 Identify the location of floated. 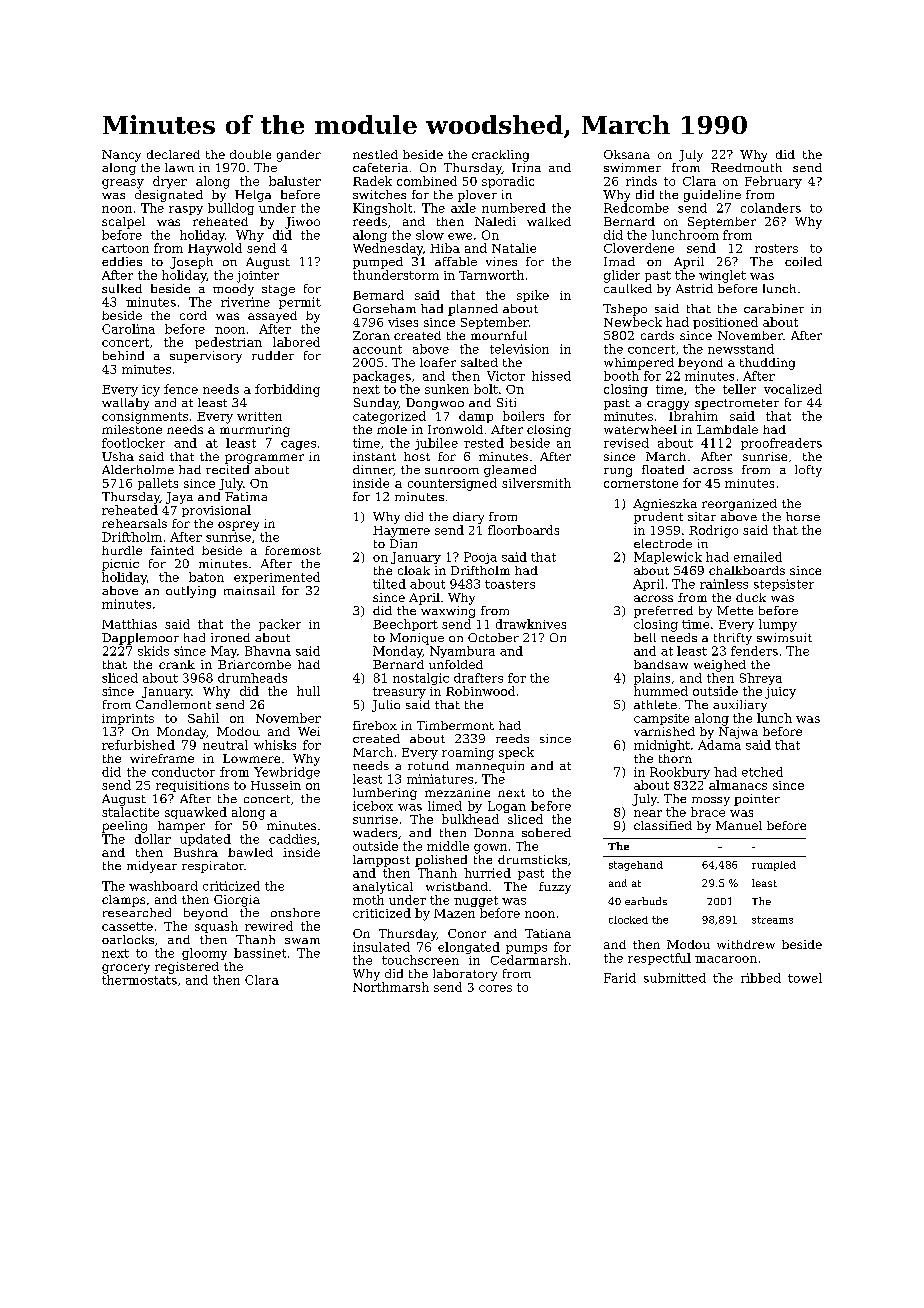
(663, 469).
